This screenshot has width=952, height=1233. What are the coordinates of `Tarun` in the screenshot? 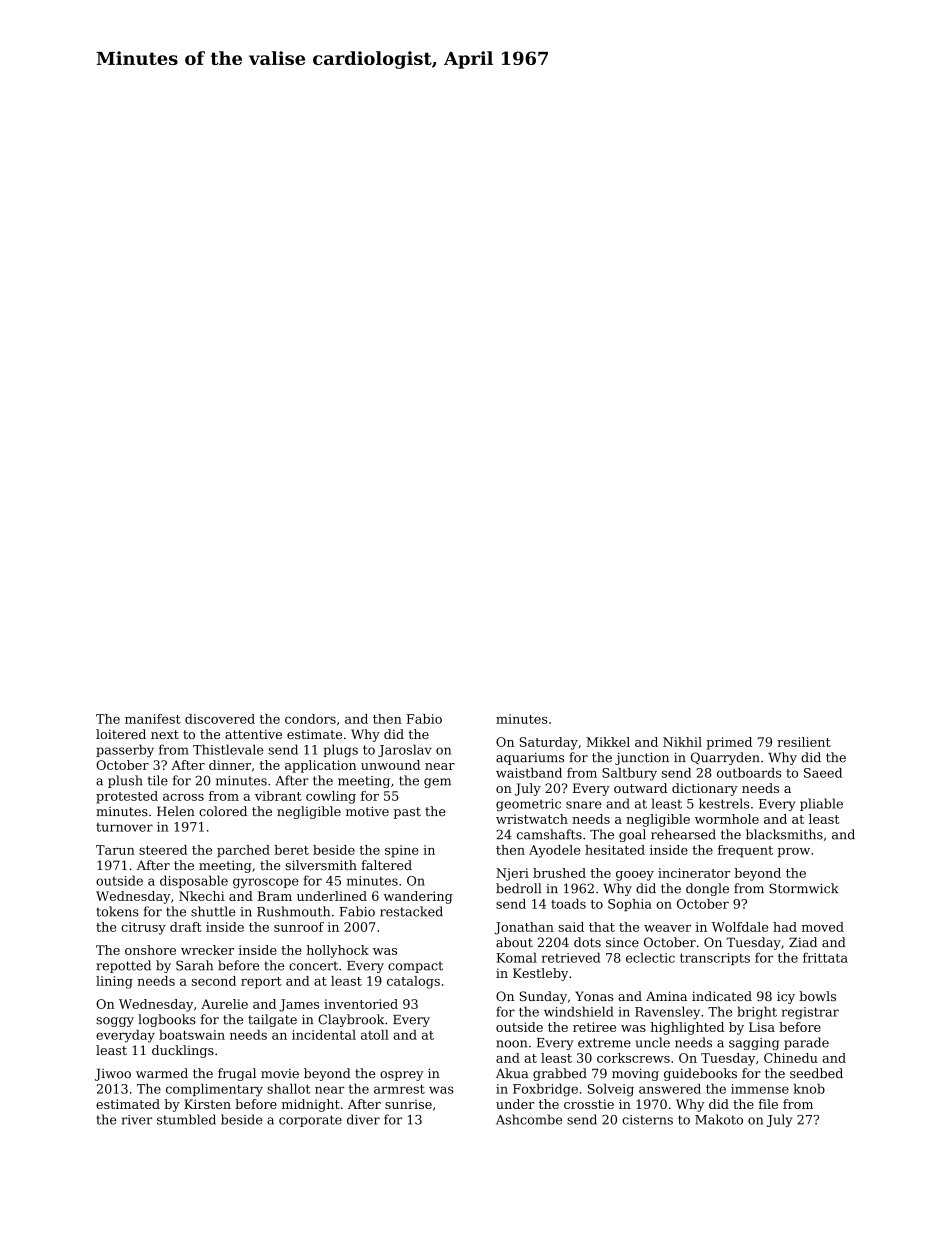 It's located at (115, 850).
